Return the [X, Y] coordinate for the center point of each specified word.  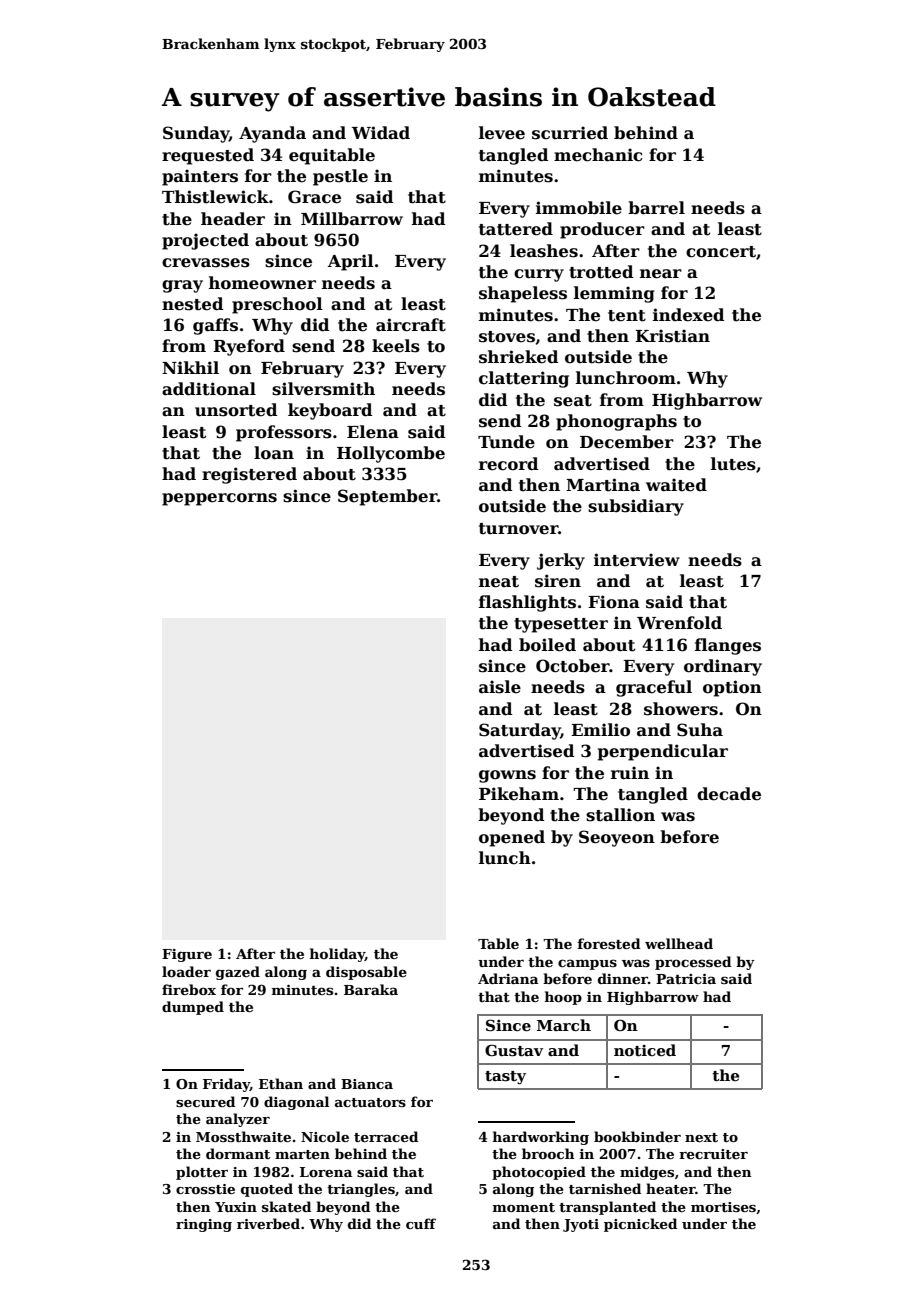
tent [627, 316]
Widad [381, 133]
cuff [421, 1223]
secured [205, 1101]
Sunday [196, 134]
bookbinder [637, 1136]
